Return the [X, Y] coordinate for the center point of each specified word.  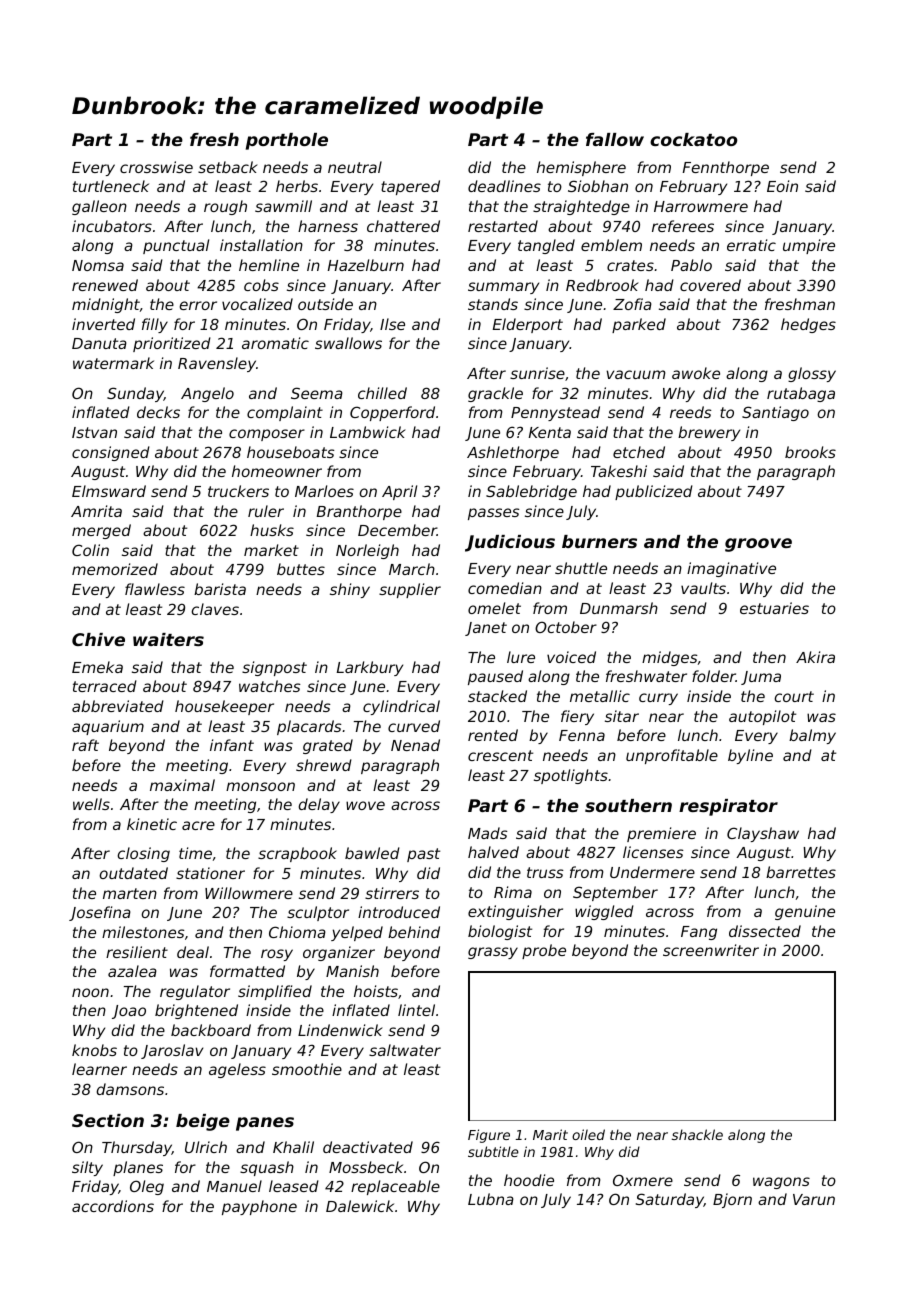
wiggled [604, 912]
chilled [382, 393]
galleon [99, 207]
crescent [500, 755]
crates [630, 265]
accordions [113, 1206]
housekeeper [224, 707]
